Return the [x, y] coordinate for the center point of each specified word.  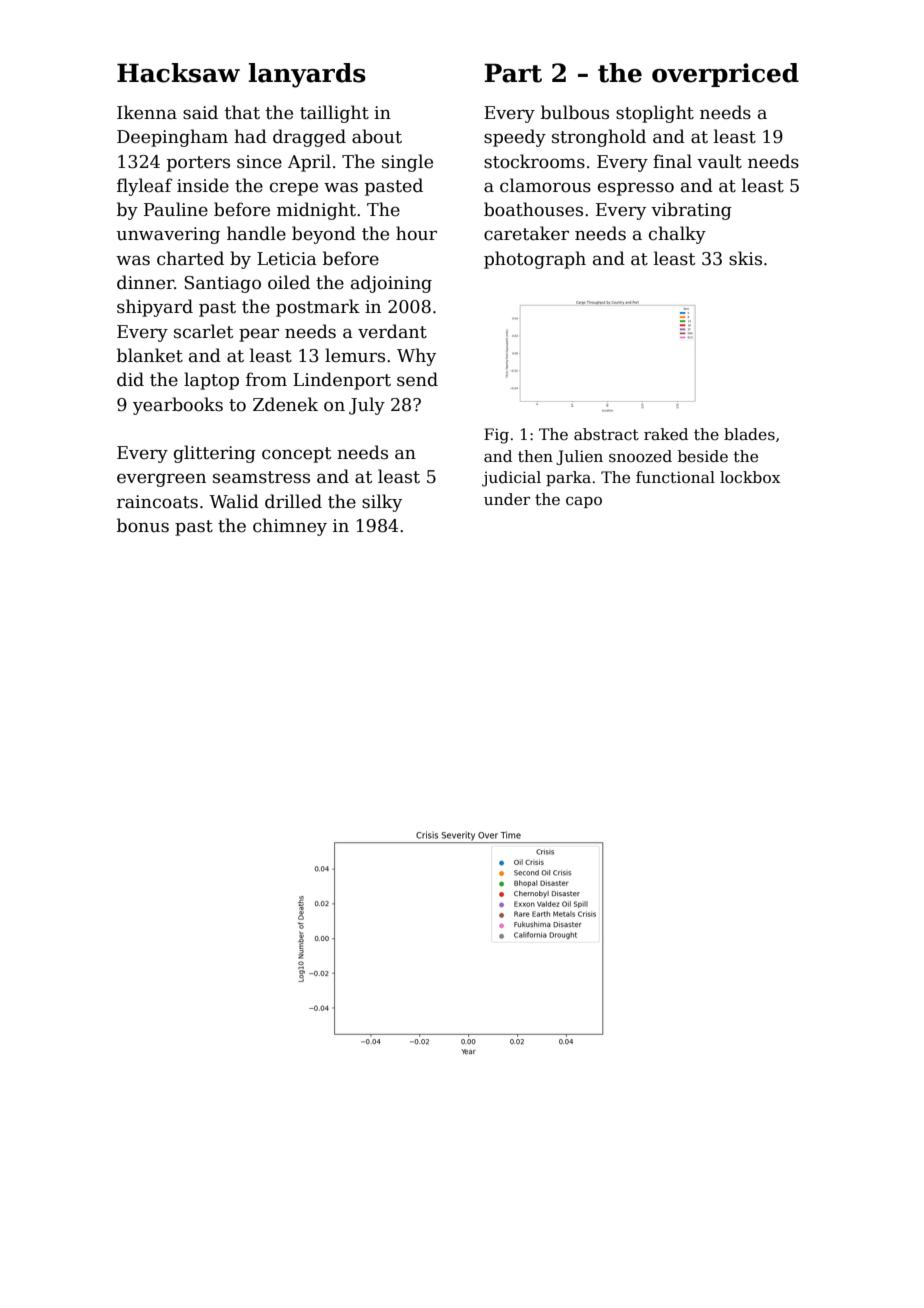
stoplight [655, 114]
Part [513, 73]
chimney [290, 527]
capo [584, 502]
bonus [143, 525]
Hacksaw [178, 73]
